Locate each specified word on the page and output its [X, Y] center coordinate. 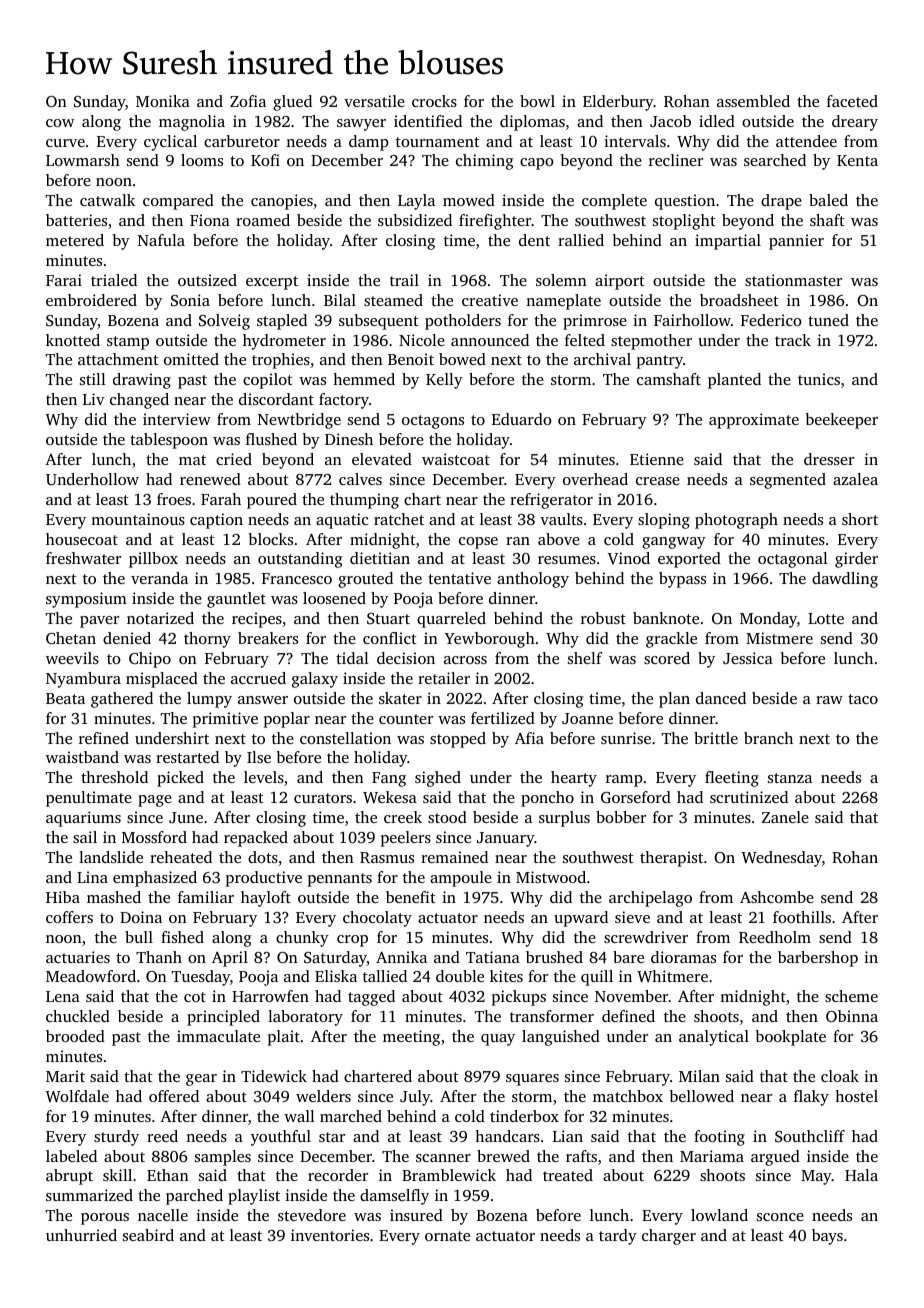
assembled [753, 101]
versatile [374, 101]
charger [669, 1237]
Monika [163, 101]
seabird [148, 1235]
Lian [568, 1136]
